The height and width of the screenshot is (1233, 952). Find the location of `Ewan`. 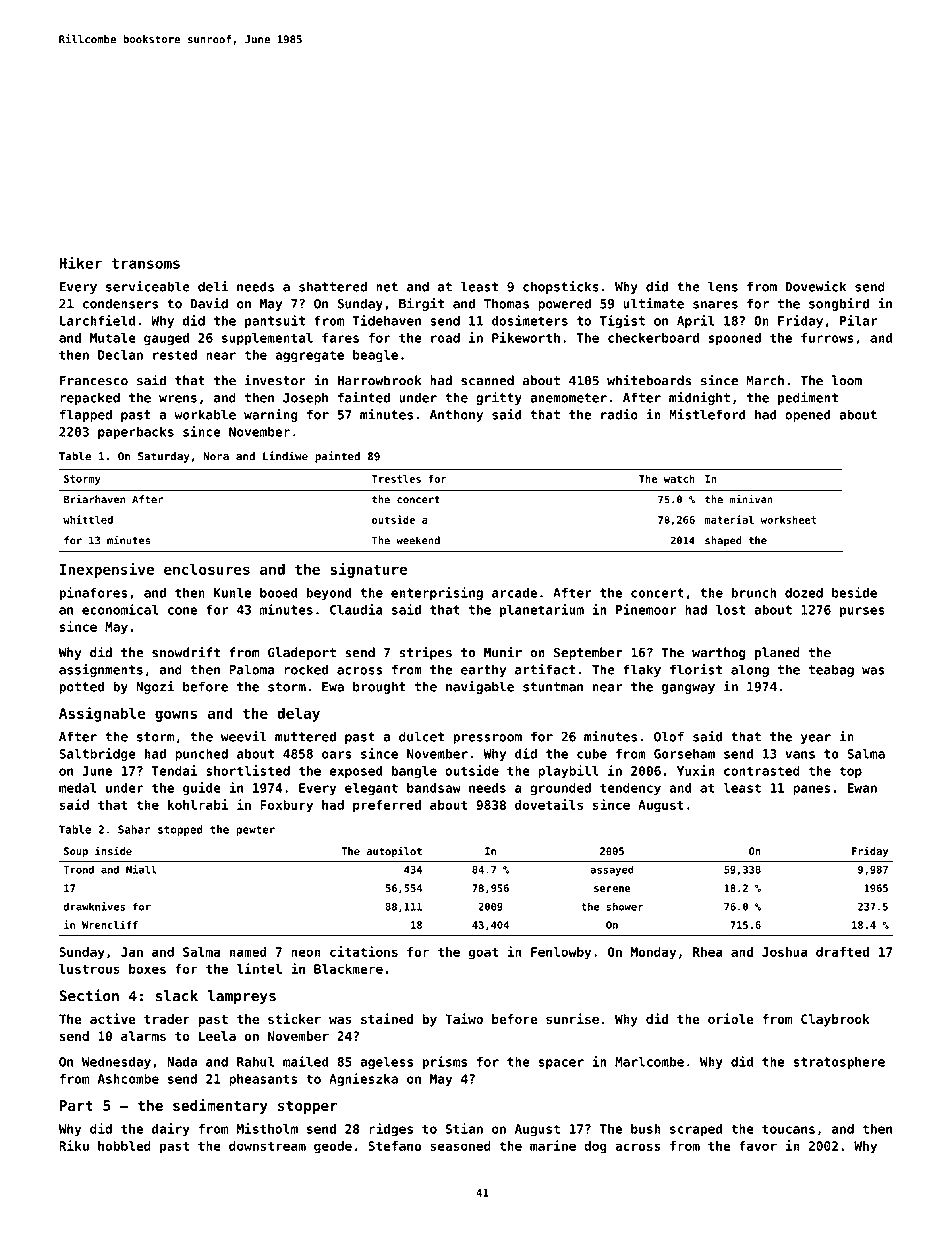

Ewan is located at coordinates (862, 788).
